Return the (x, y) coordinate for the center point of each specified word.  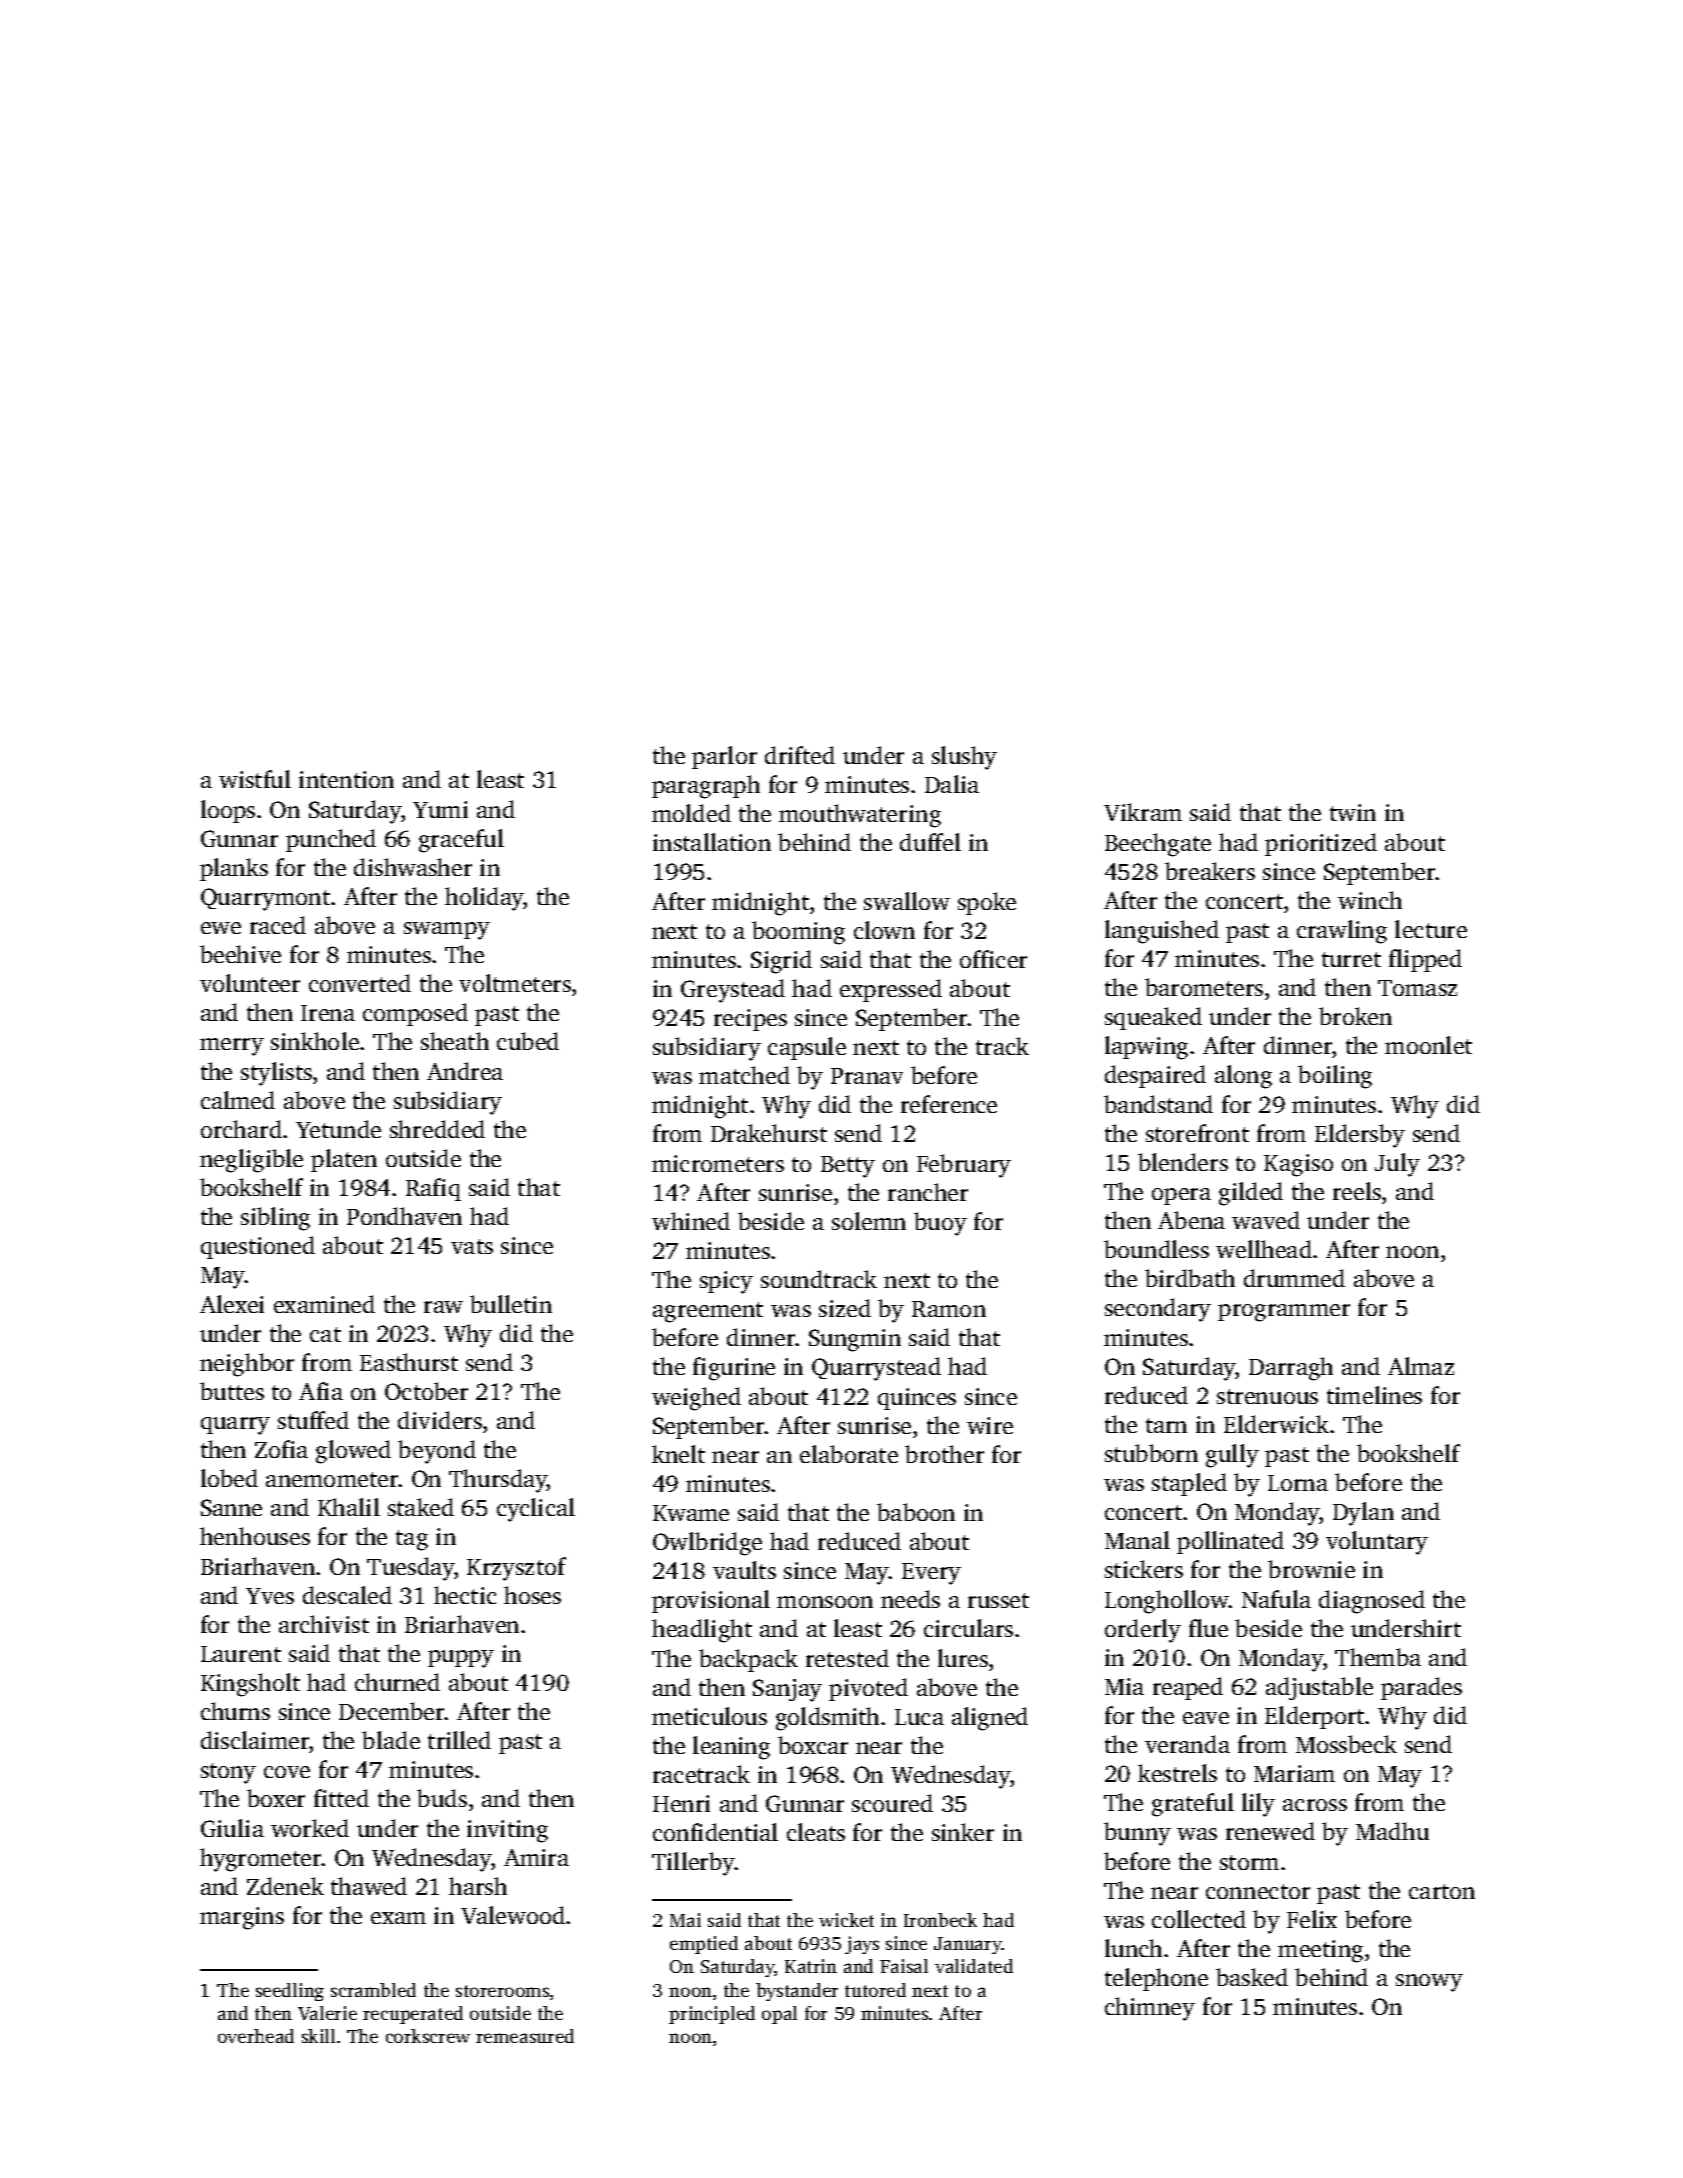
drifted (800, 755)
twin (1353, 812)
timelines (1374, 1395)
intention (346, 779)
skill (318, 2036)
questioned (258, 1247)
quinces (917, 1399)
